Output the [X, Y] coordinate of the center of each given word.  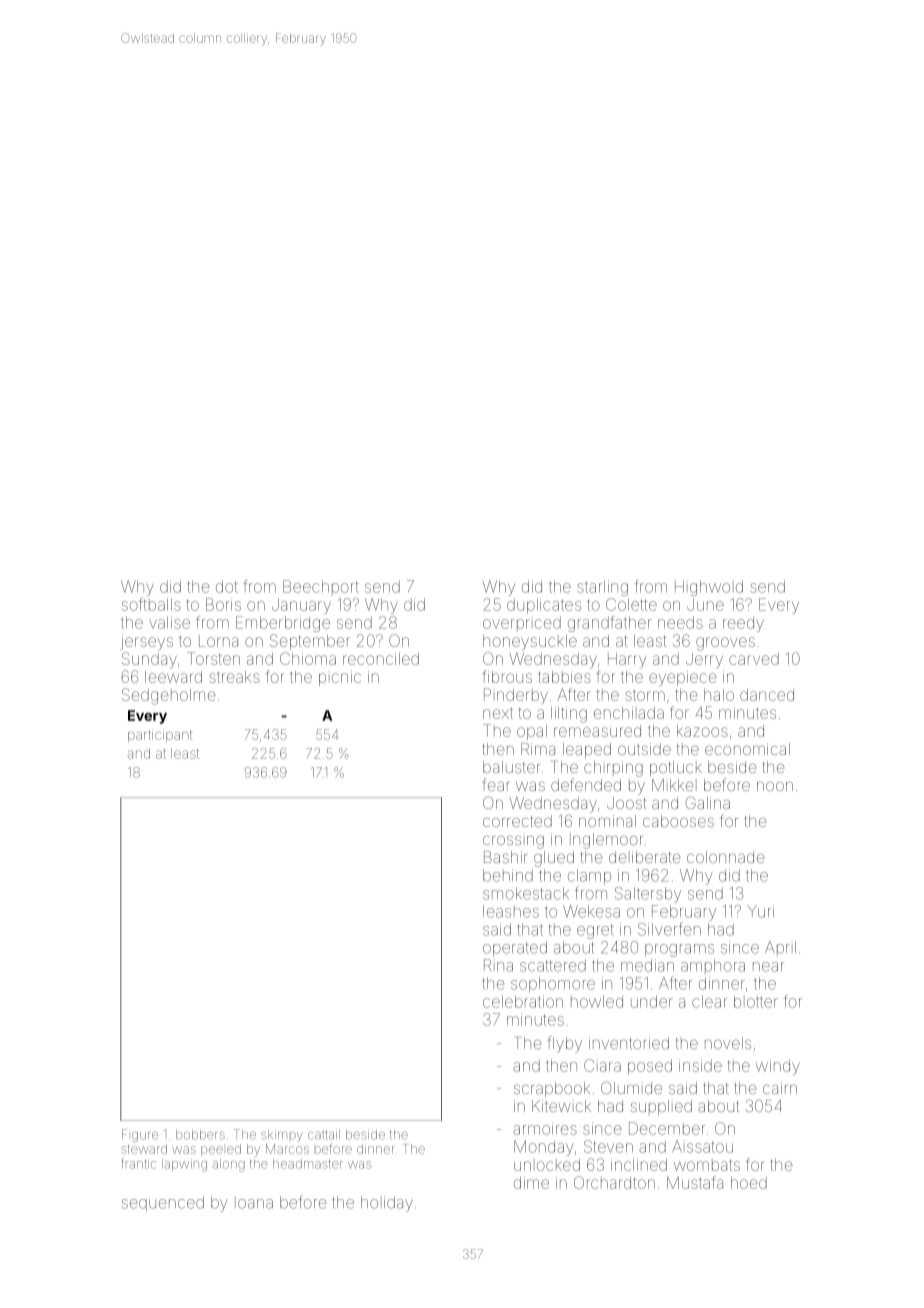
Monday [543, 1148]
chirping [613, 769]
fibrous [507, 676]
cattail [324, 1135]
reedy [743, 624]
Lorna [218, 641]
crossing [513, 841]
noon [775, 786]
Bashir [505, 857]
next [498, 713]
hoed [749, 1183]
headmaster [308, 1164]
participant [160, 735]
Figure [140, 1135]
